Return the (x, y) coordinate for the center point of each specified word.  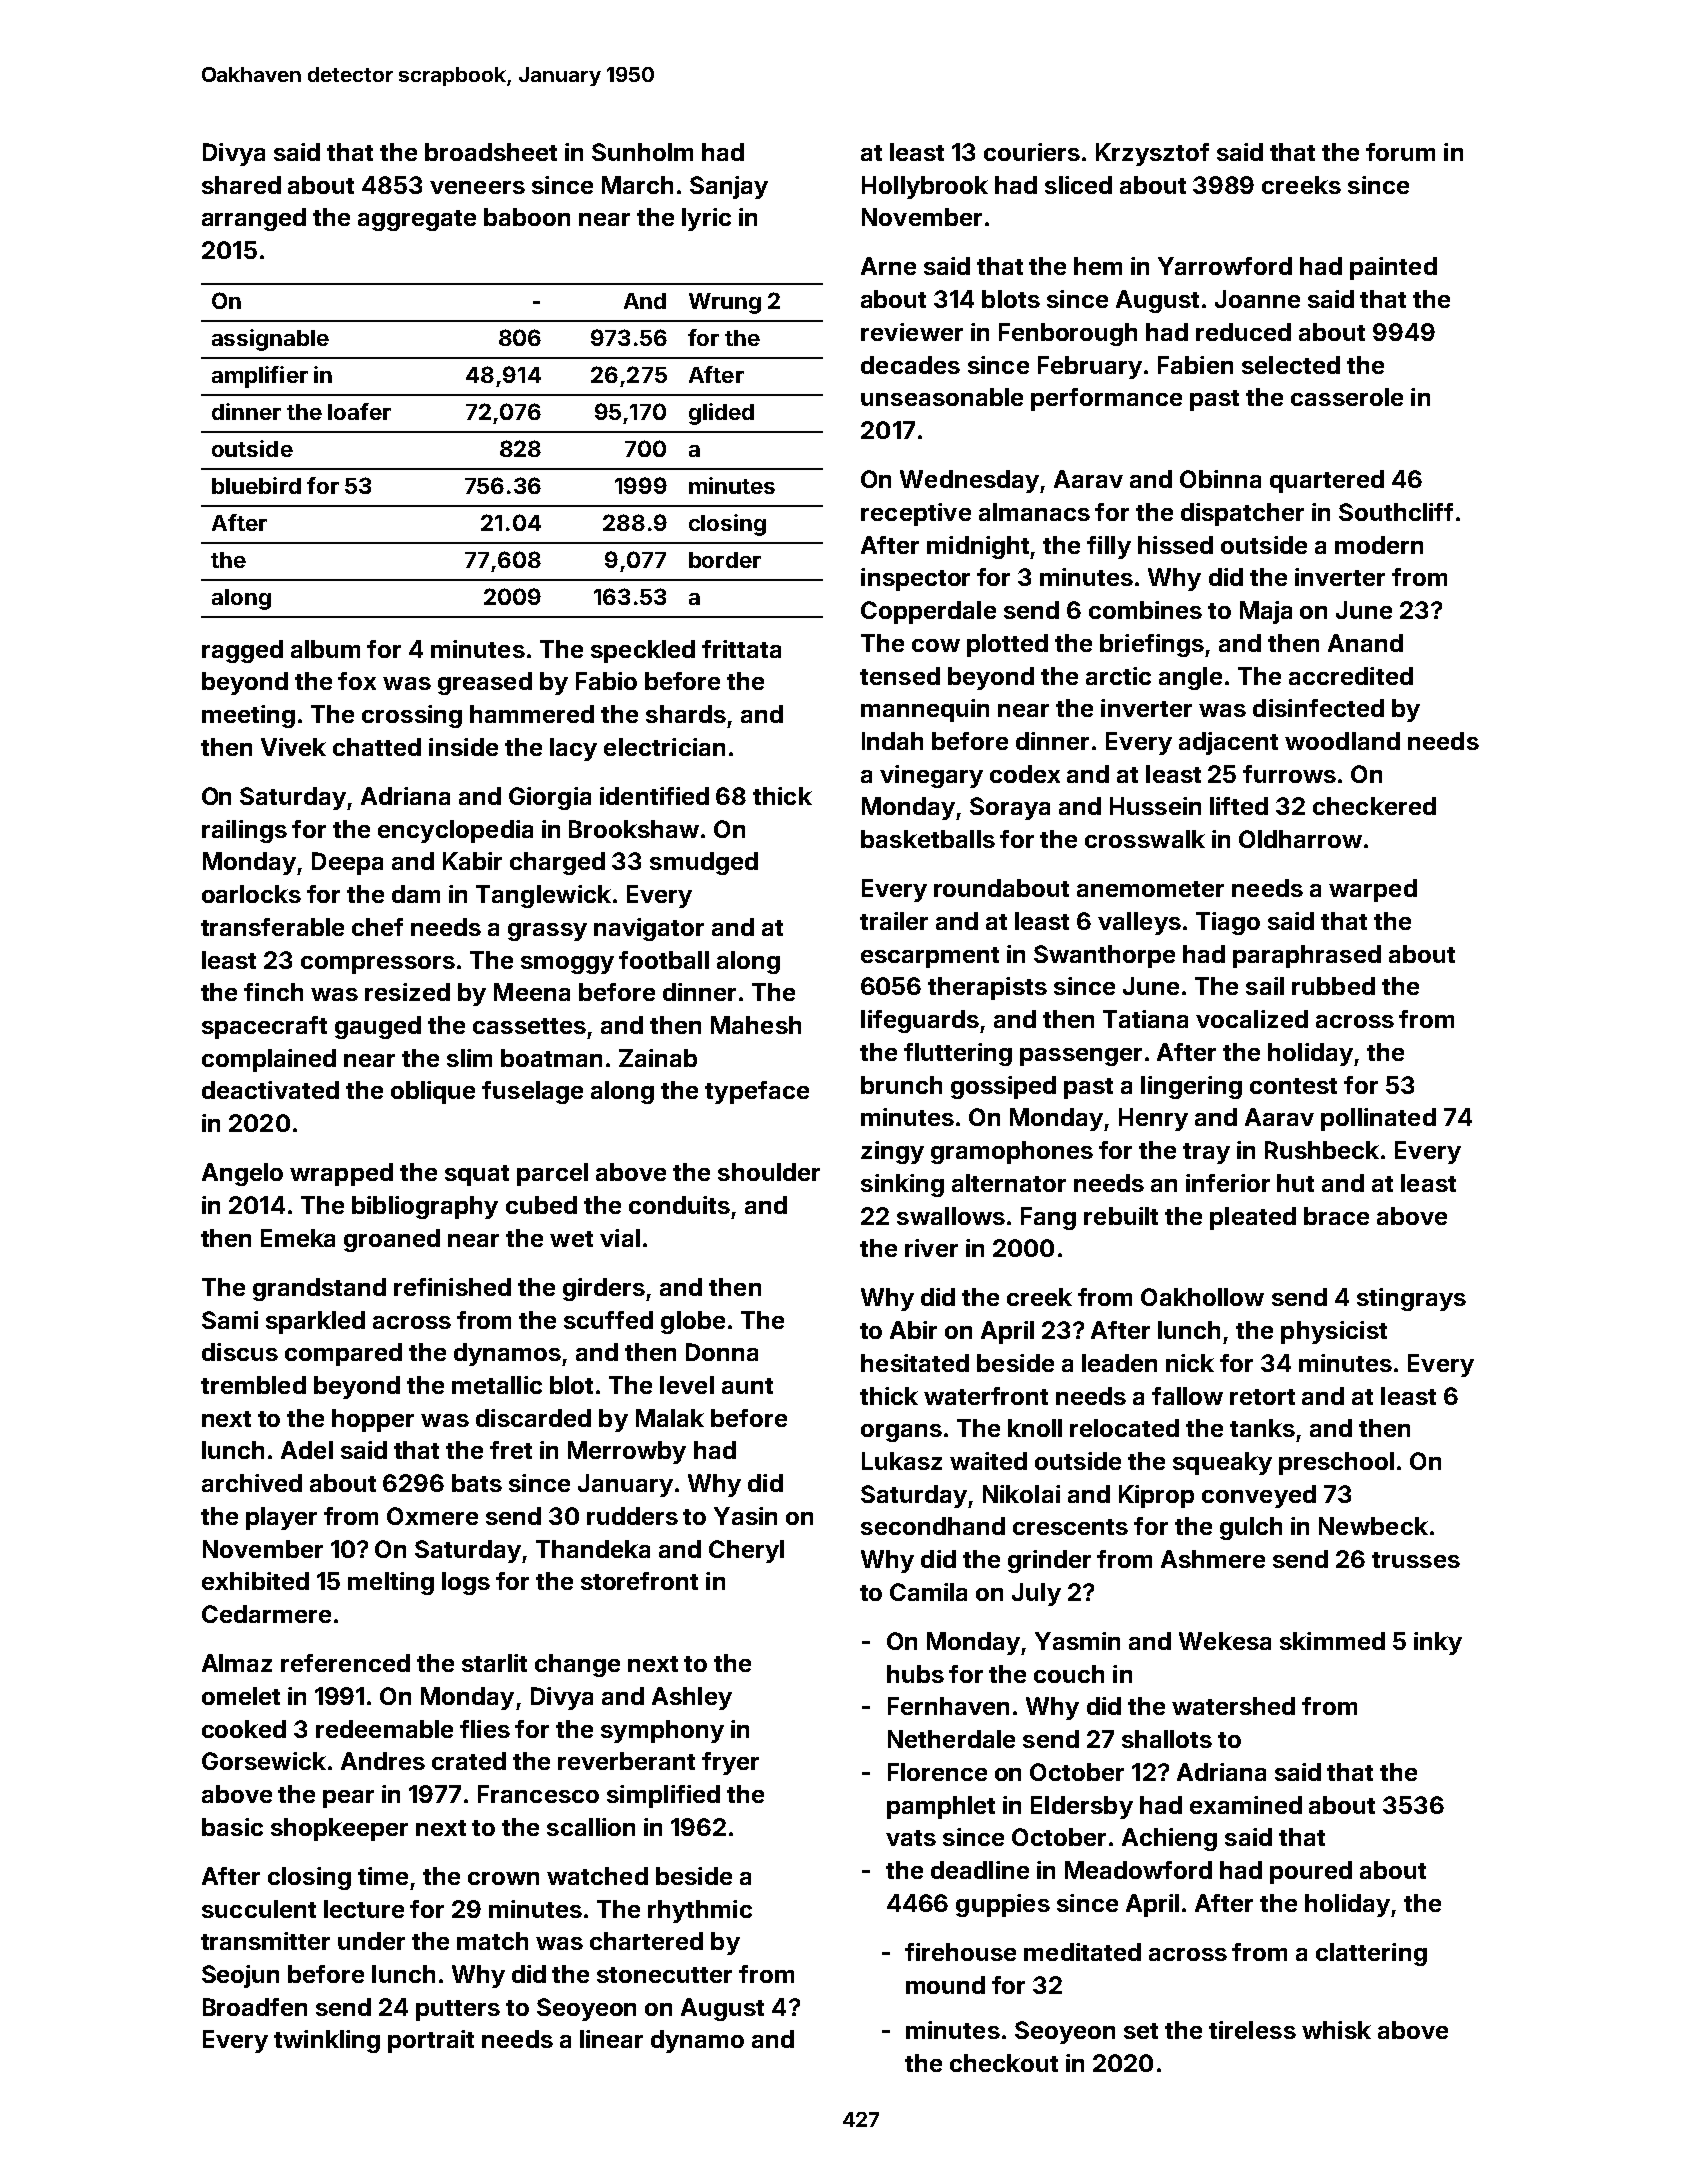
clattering (1371, 1954)
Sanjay (729, 187)
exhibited (255, 1581)
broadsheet (491, 152)
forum (1400, 152)
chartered (646, 1941)
